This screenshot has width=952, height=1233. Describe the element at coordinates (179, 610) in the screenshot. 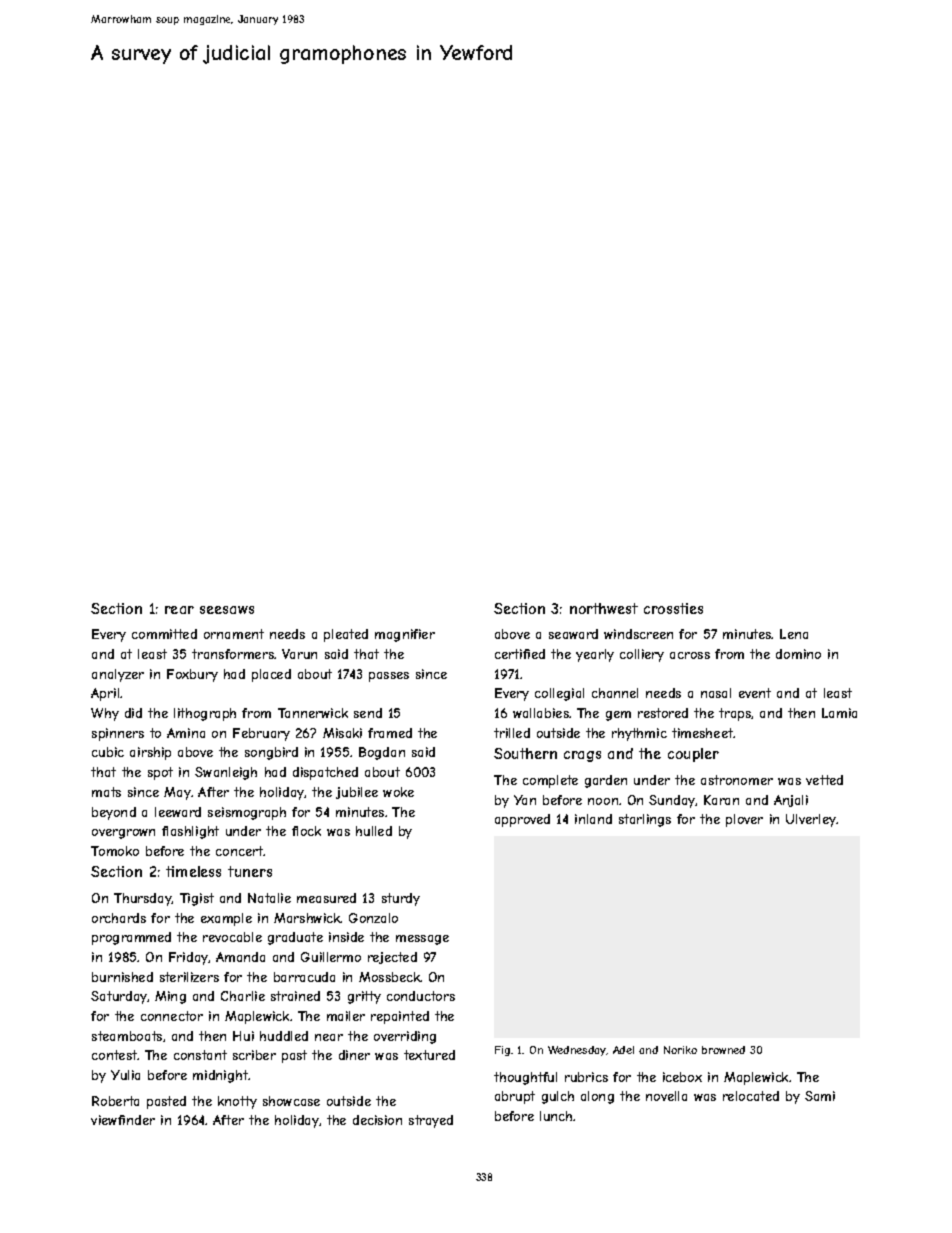

I see `rear` at that location.
